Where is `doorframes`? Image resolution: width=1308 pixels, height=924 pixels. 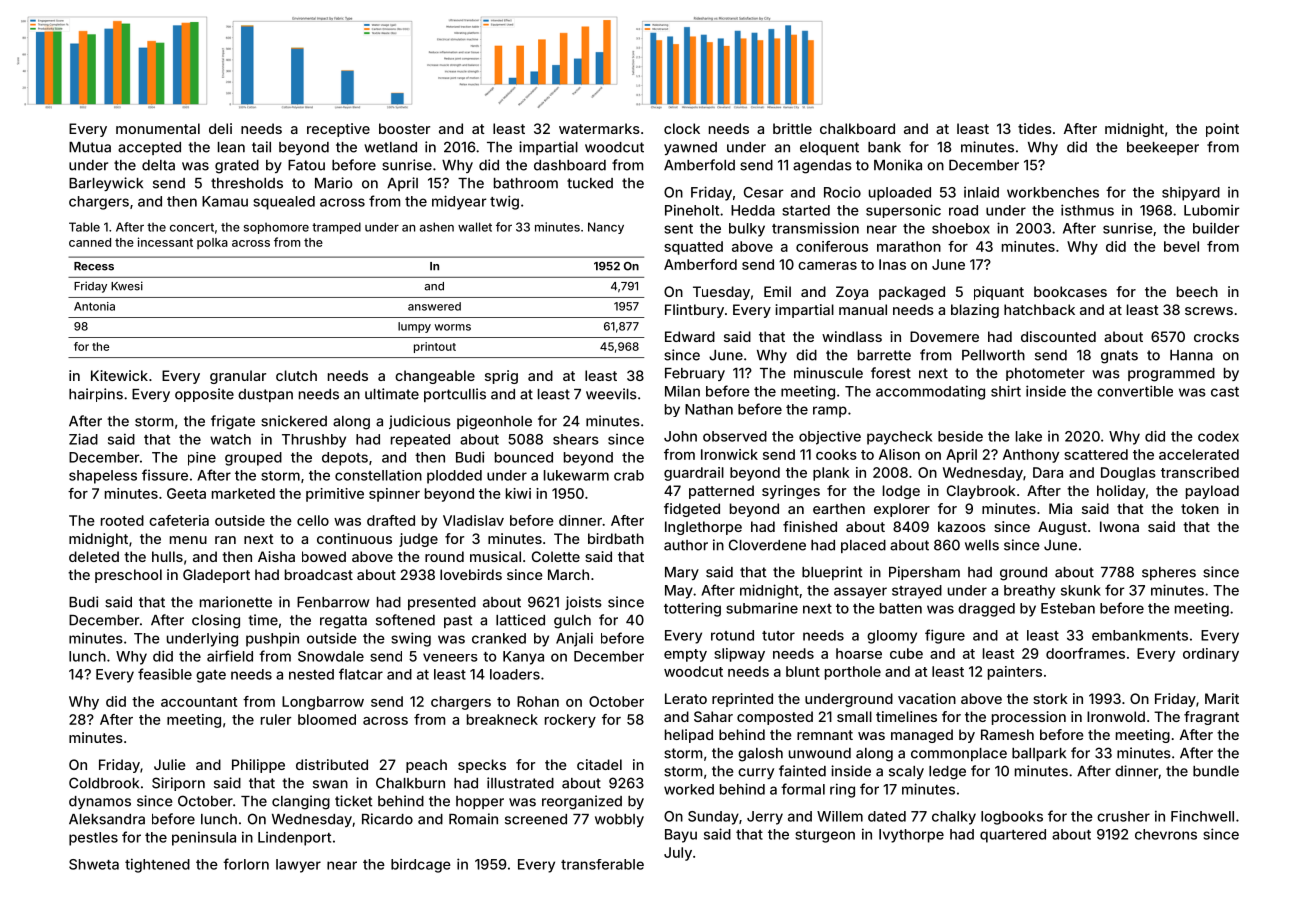
doorframes is located at coordinates (1085, 653).
